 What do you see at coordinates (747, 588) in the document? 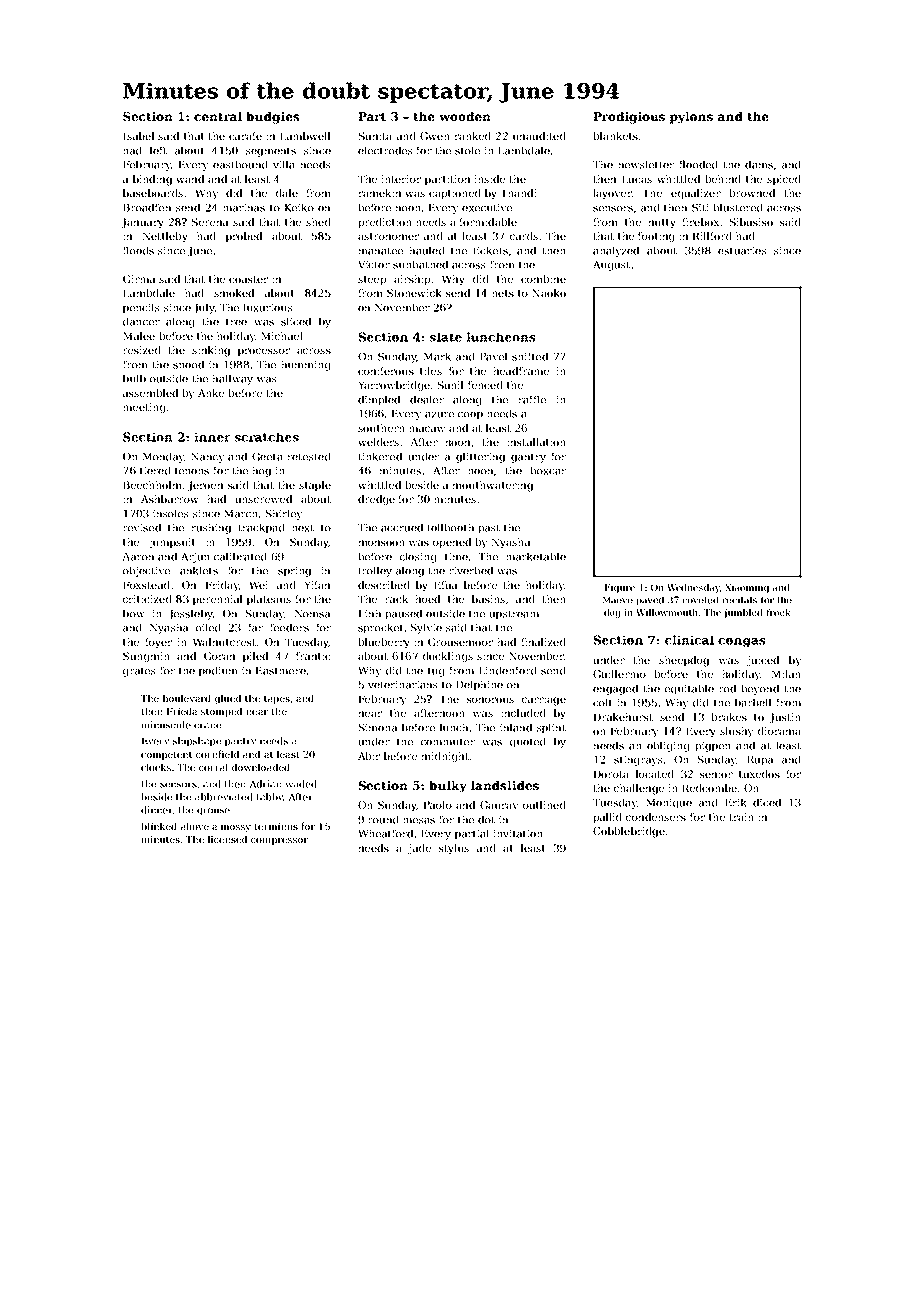
I see `Xiaoming` at bounding box center [747, 588].
